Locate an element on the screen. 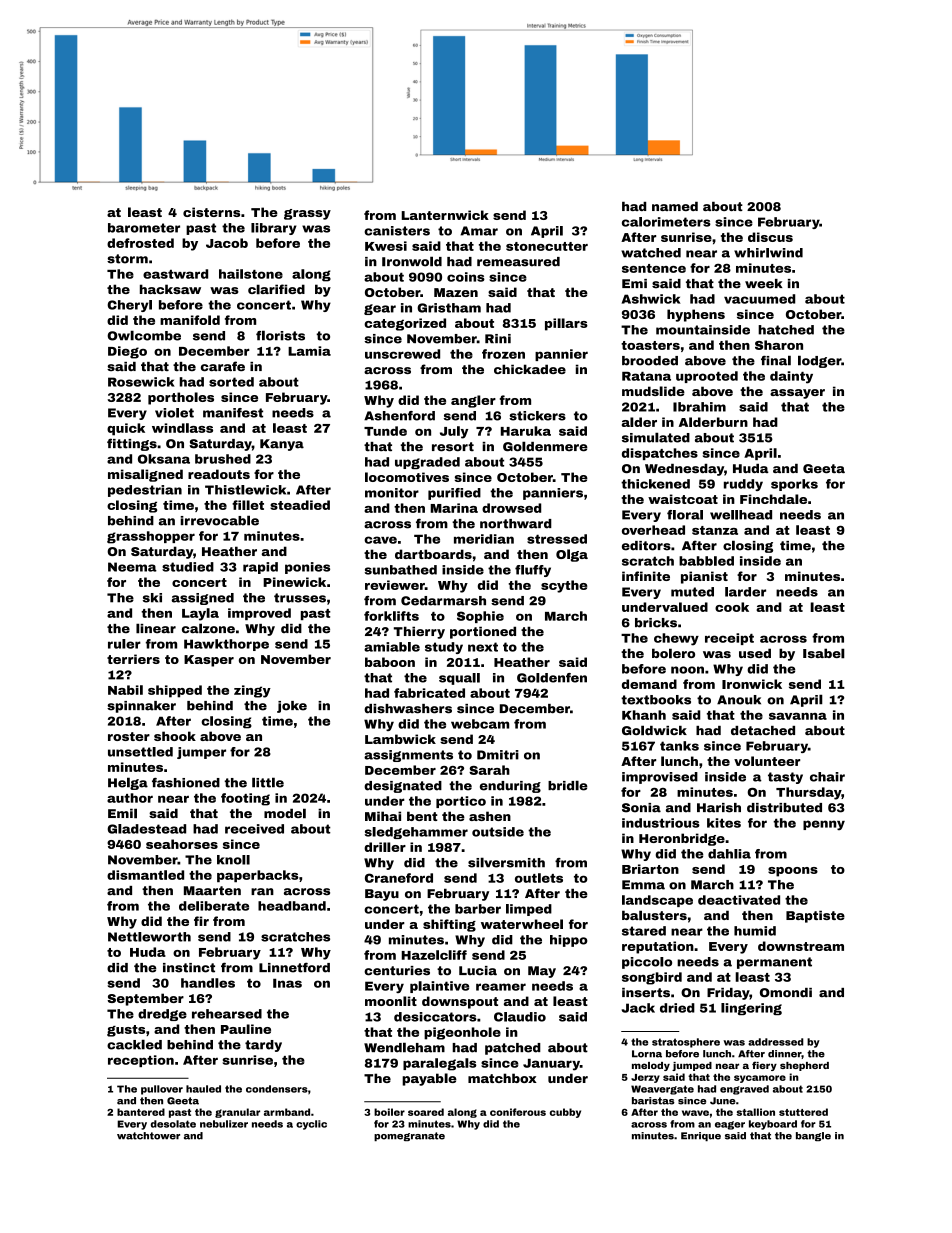 The width and height of the screenshot is (952, 1233). irrevocable is located at coordinates (219, 520).
